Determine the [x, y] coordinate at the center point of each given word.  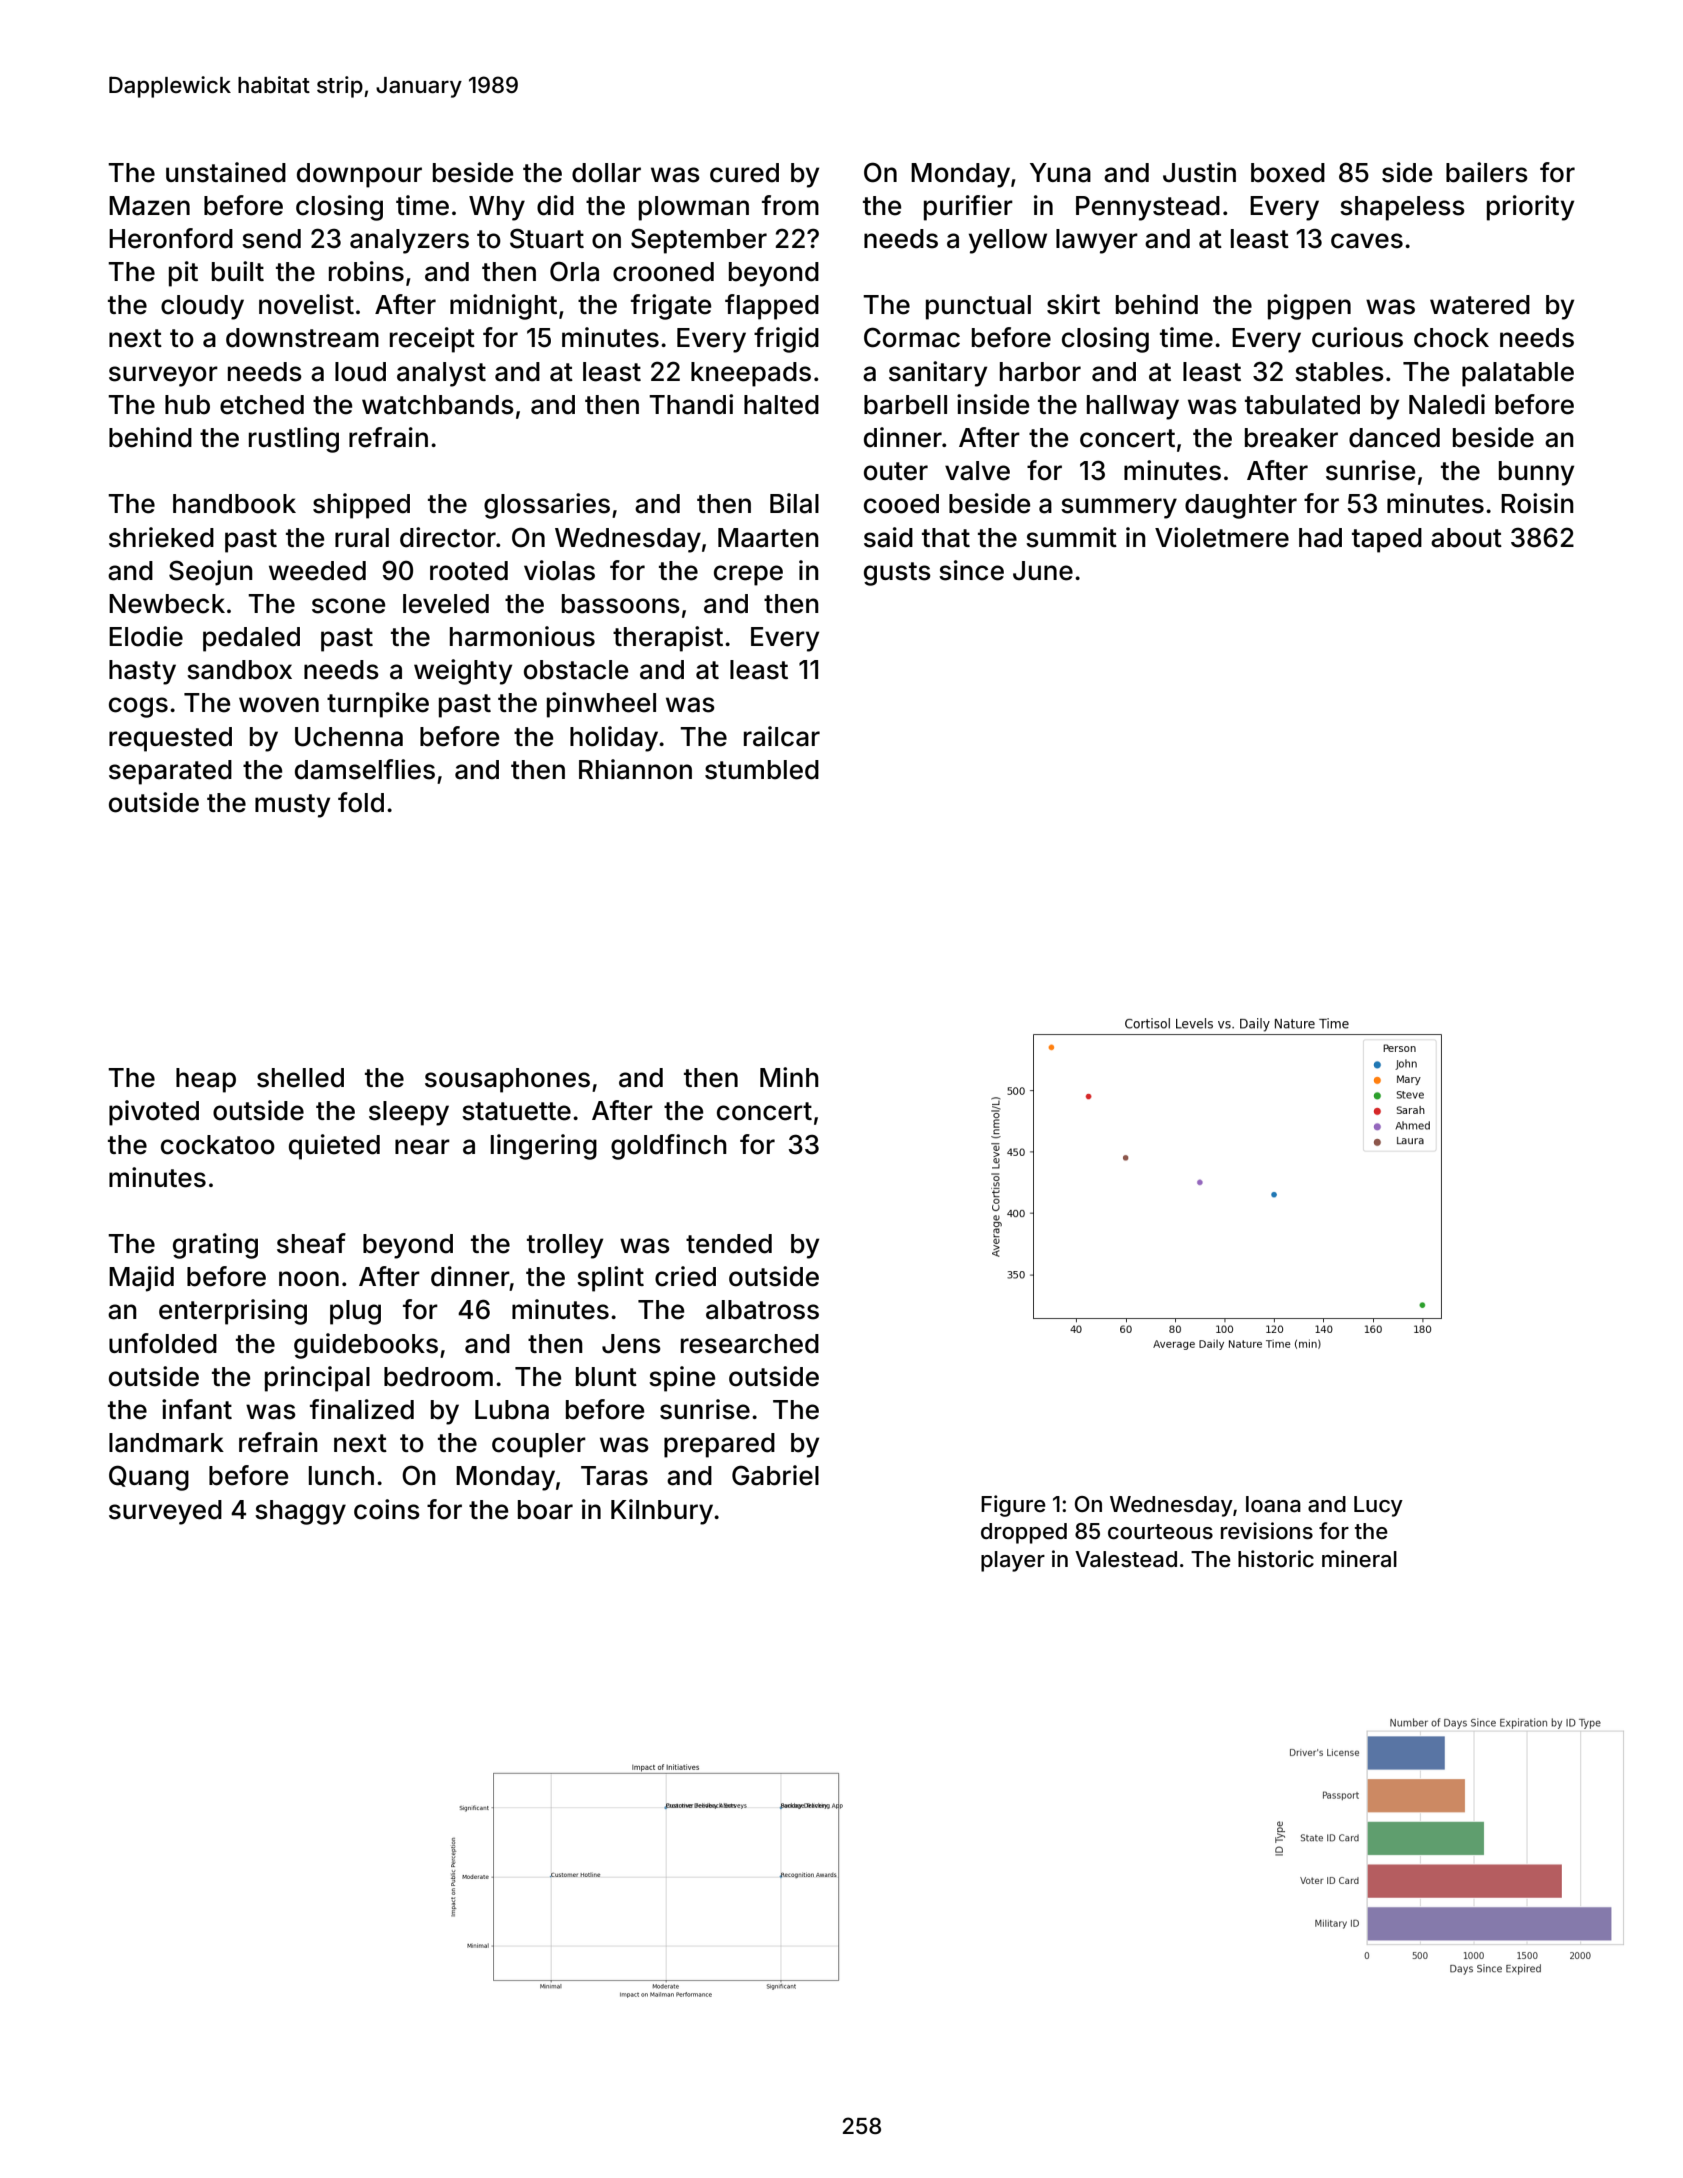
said [888, 537]
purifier [968, 208]
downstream [302, 338]
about [1466, 538]
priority [1530, 208]
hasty [142, 672]
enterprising [233, 1312]
